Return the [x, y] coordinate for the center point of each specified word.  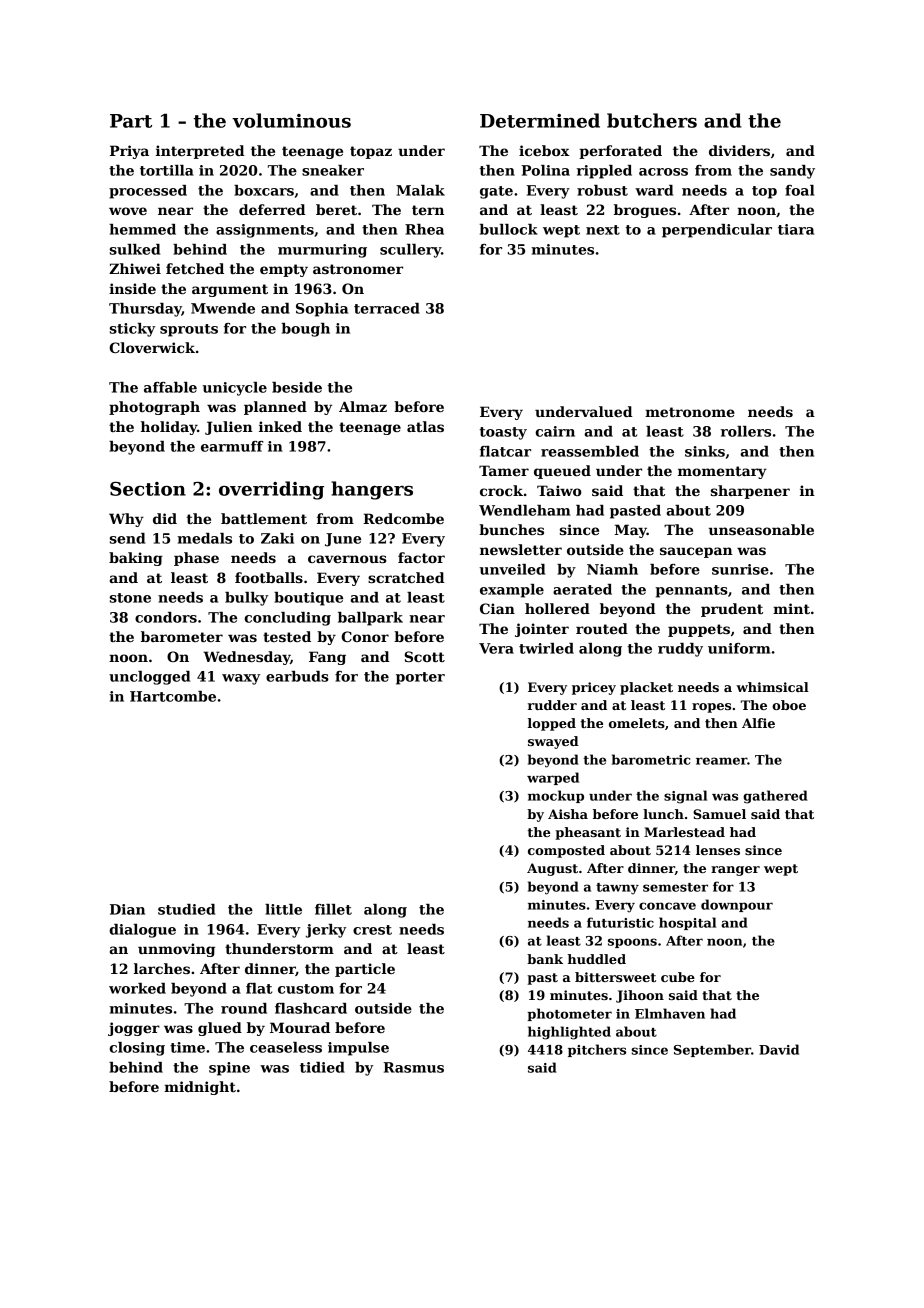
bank [545, 959]
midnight [200, 1088]
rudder [552, 705]
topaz [371, 152]
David [779, 1049]
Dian [127, 909]
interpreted [200, 152]
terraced [387, 308]
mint [791, 608]
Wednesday [246, 658]
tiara [796, 229]
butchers [652, 120]
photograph [154, 408]
